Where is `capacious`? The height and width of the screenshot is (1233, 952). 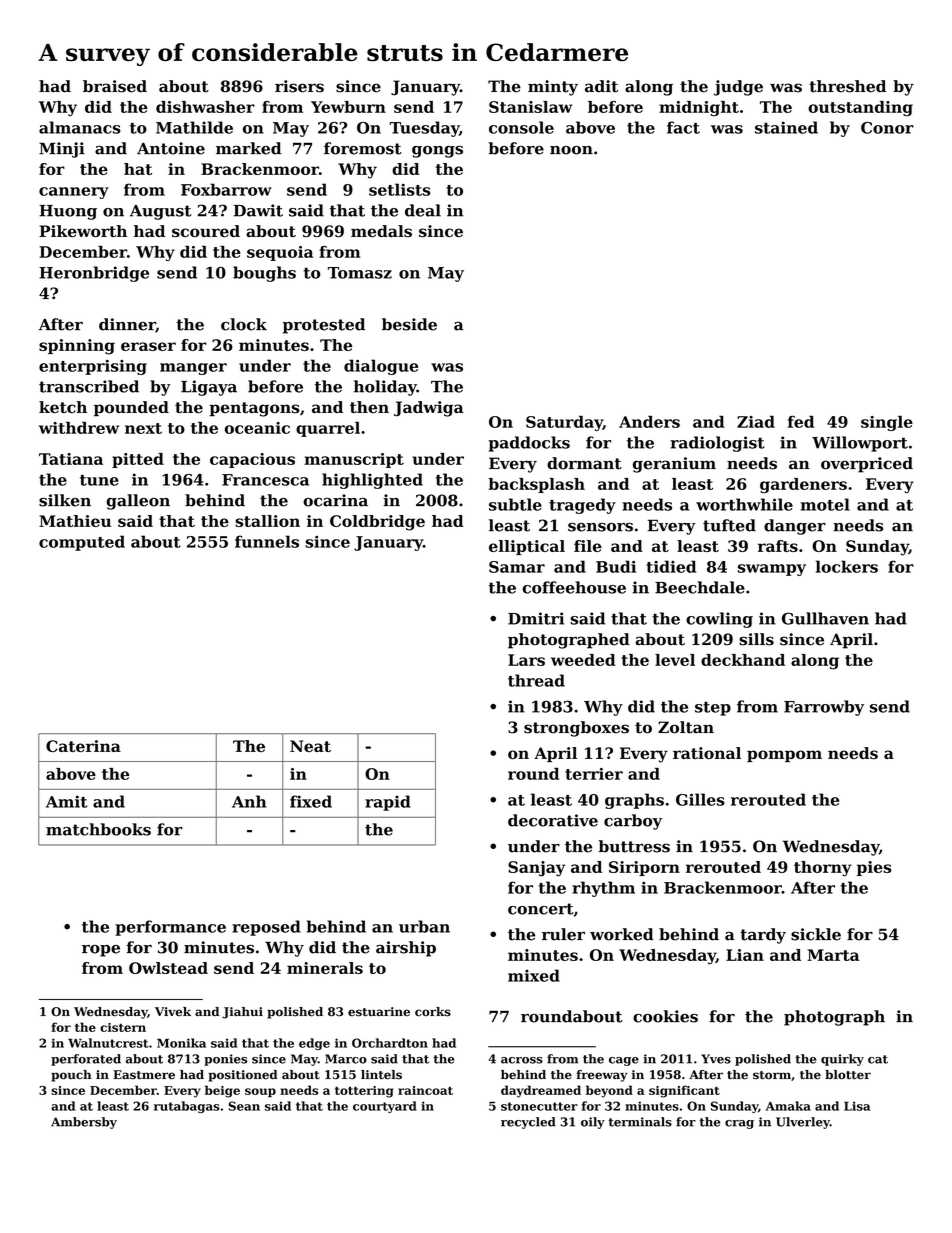 capacious is located at coordinates (252, 460).
